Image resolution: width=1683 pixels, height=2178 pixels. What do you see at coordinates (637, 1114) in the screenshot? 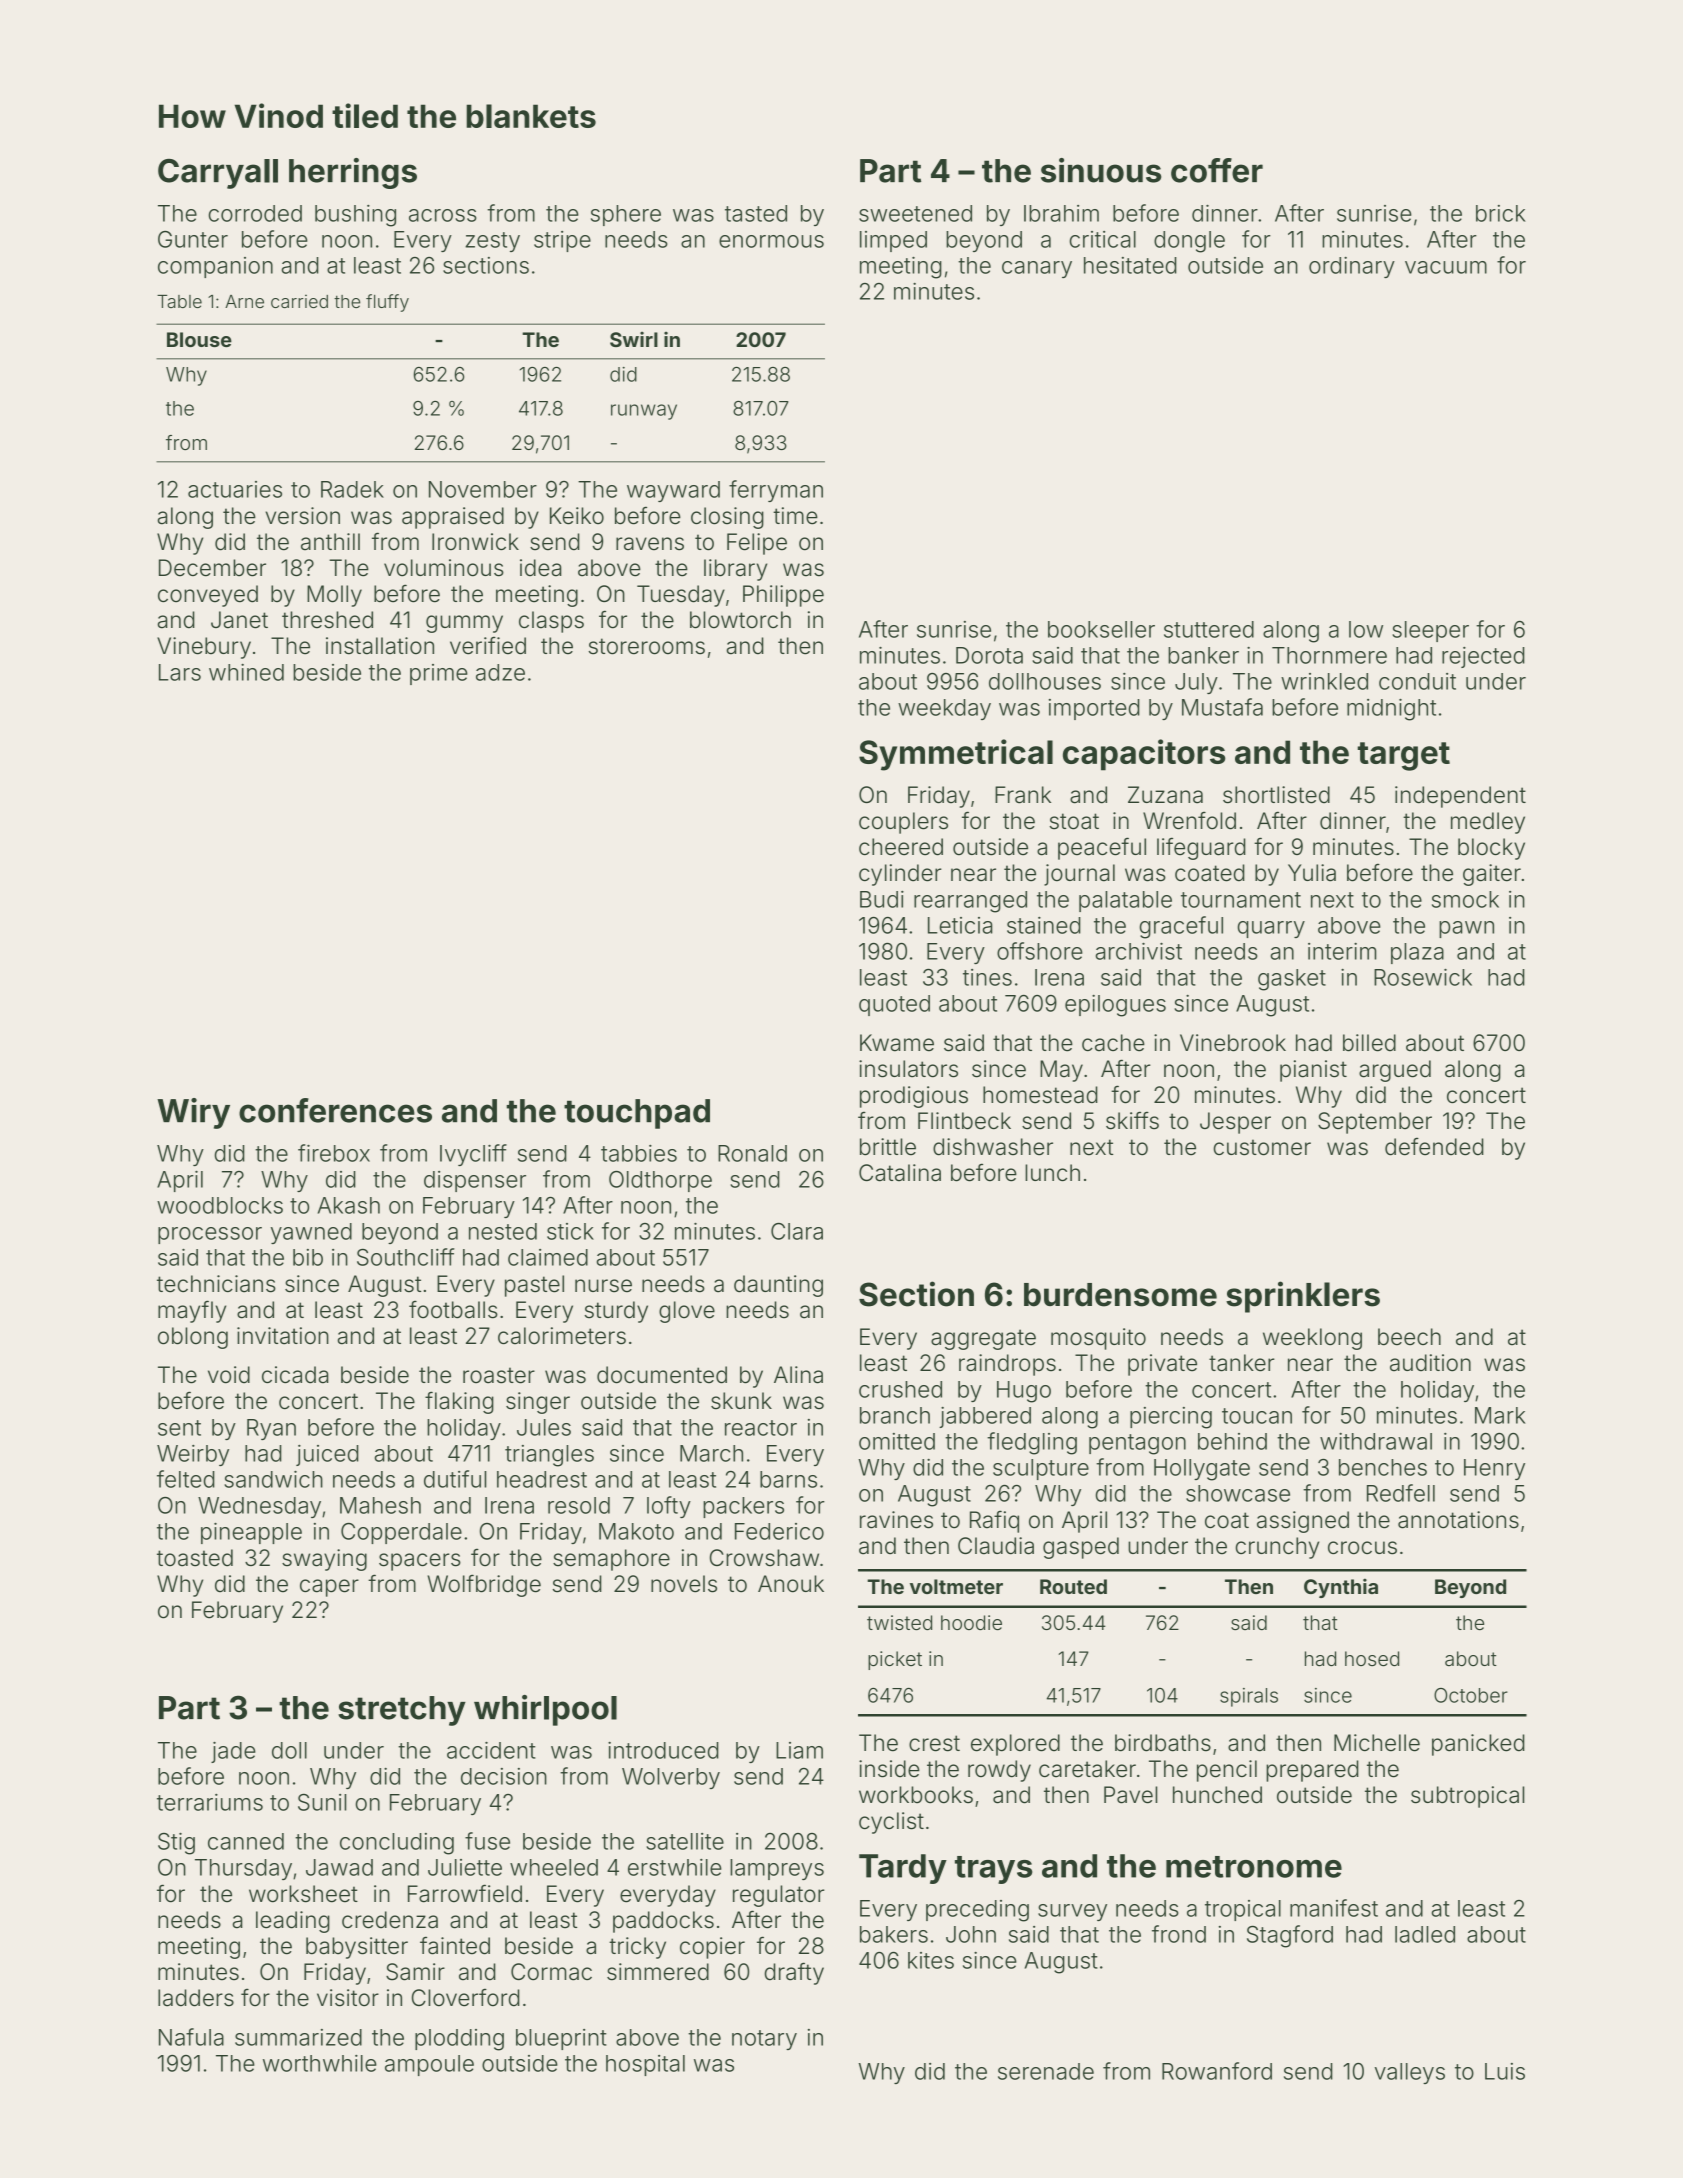
I see `touchpad` at bounding box center [637, 1114].
